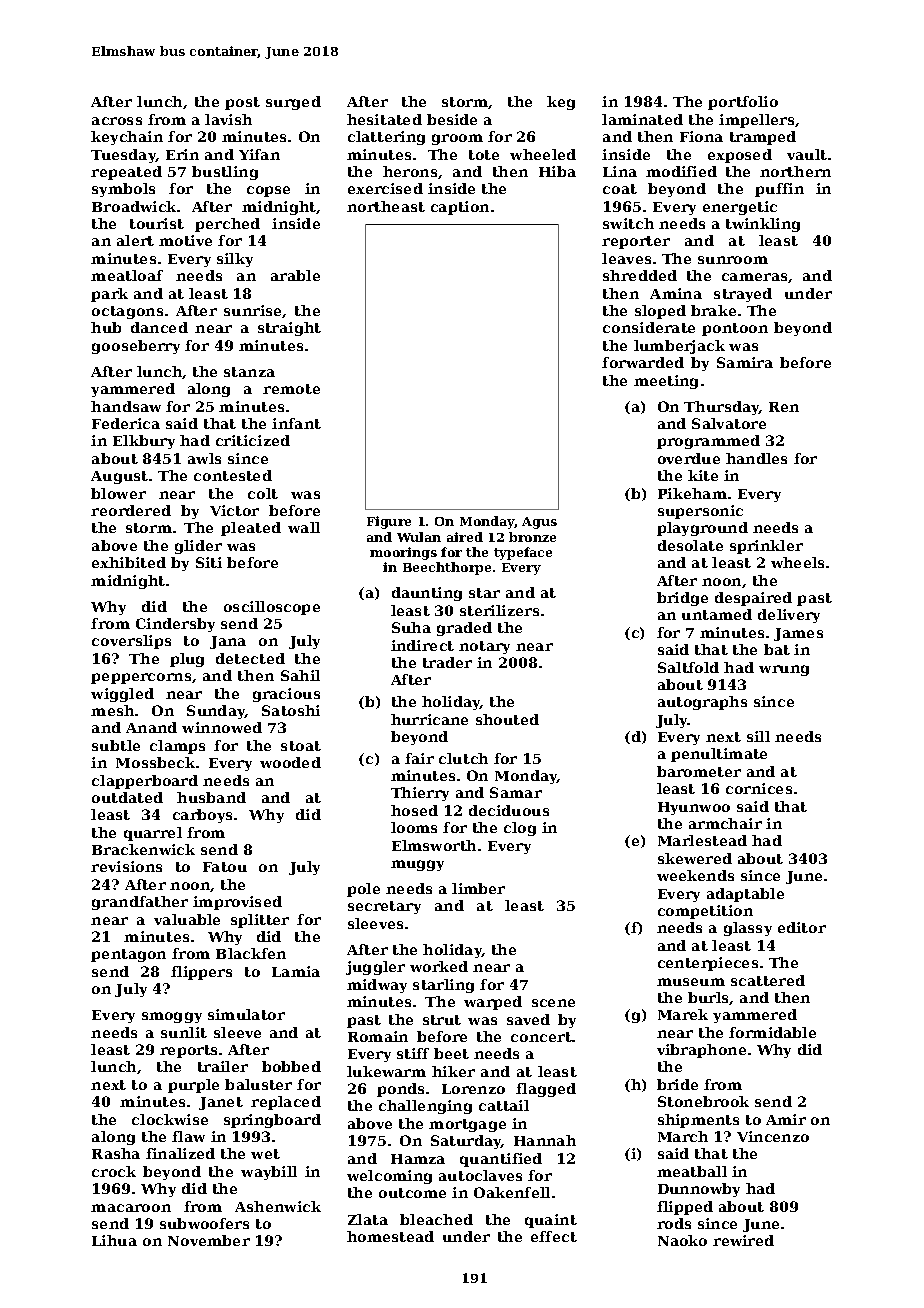 The width and height of the document is (924, 1308). I want to click on limber, so click(478, 888).
